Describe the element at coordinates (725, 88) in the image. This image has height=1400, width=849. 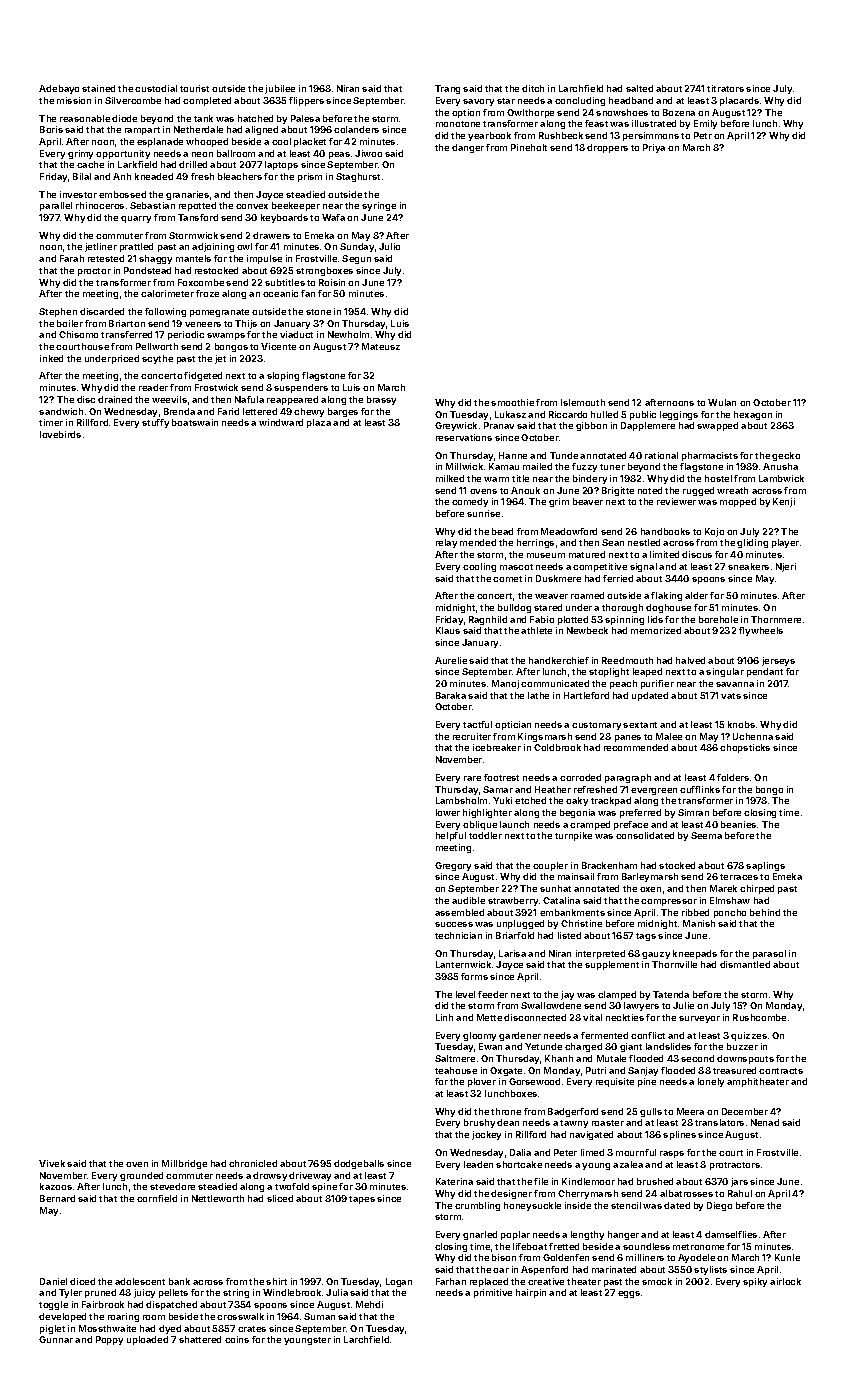
I see `titrators` at that location.
